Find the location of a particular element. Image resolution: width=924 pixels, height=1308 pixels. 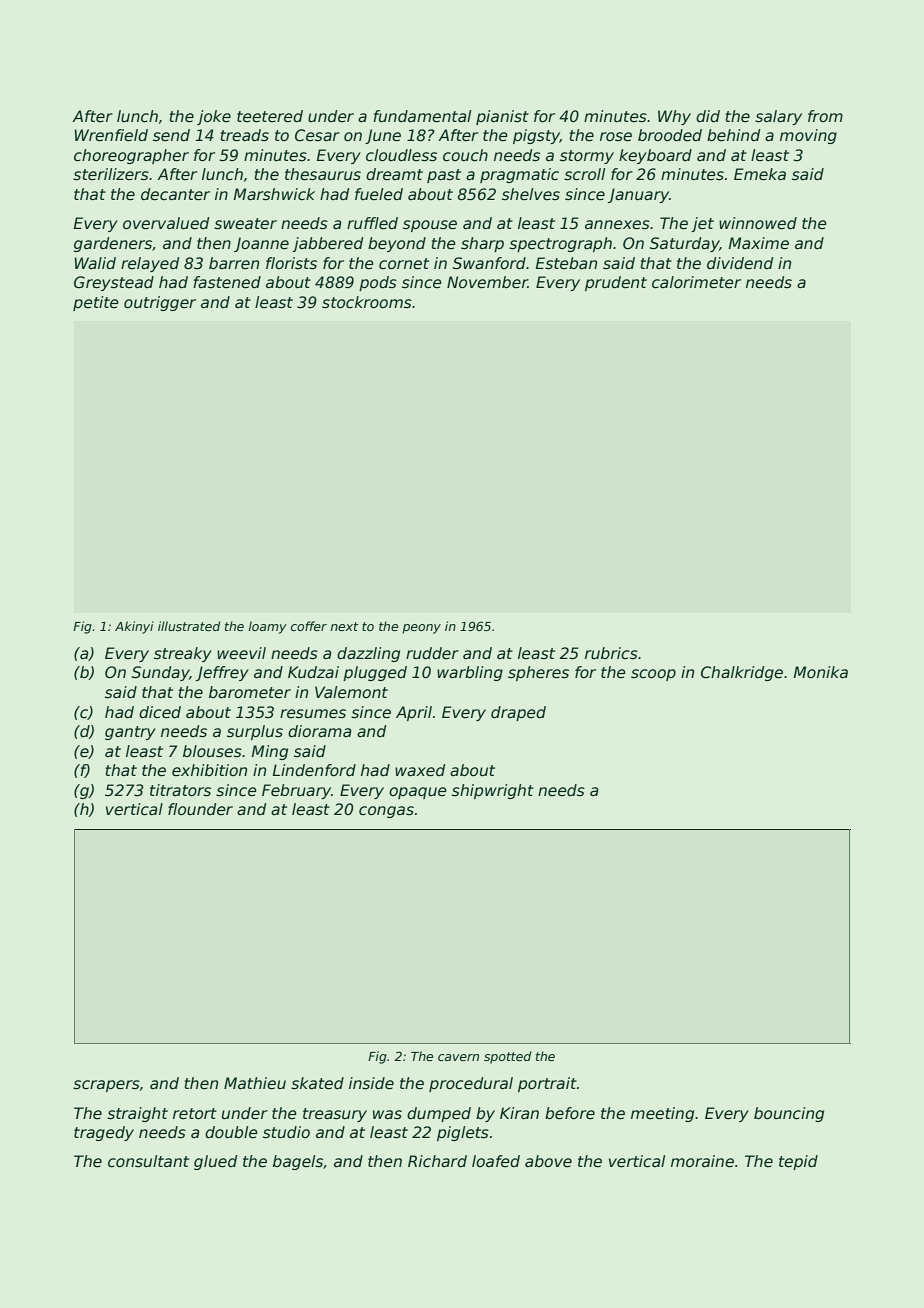

barometer is located at coordinates (250, 692).
